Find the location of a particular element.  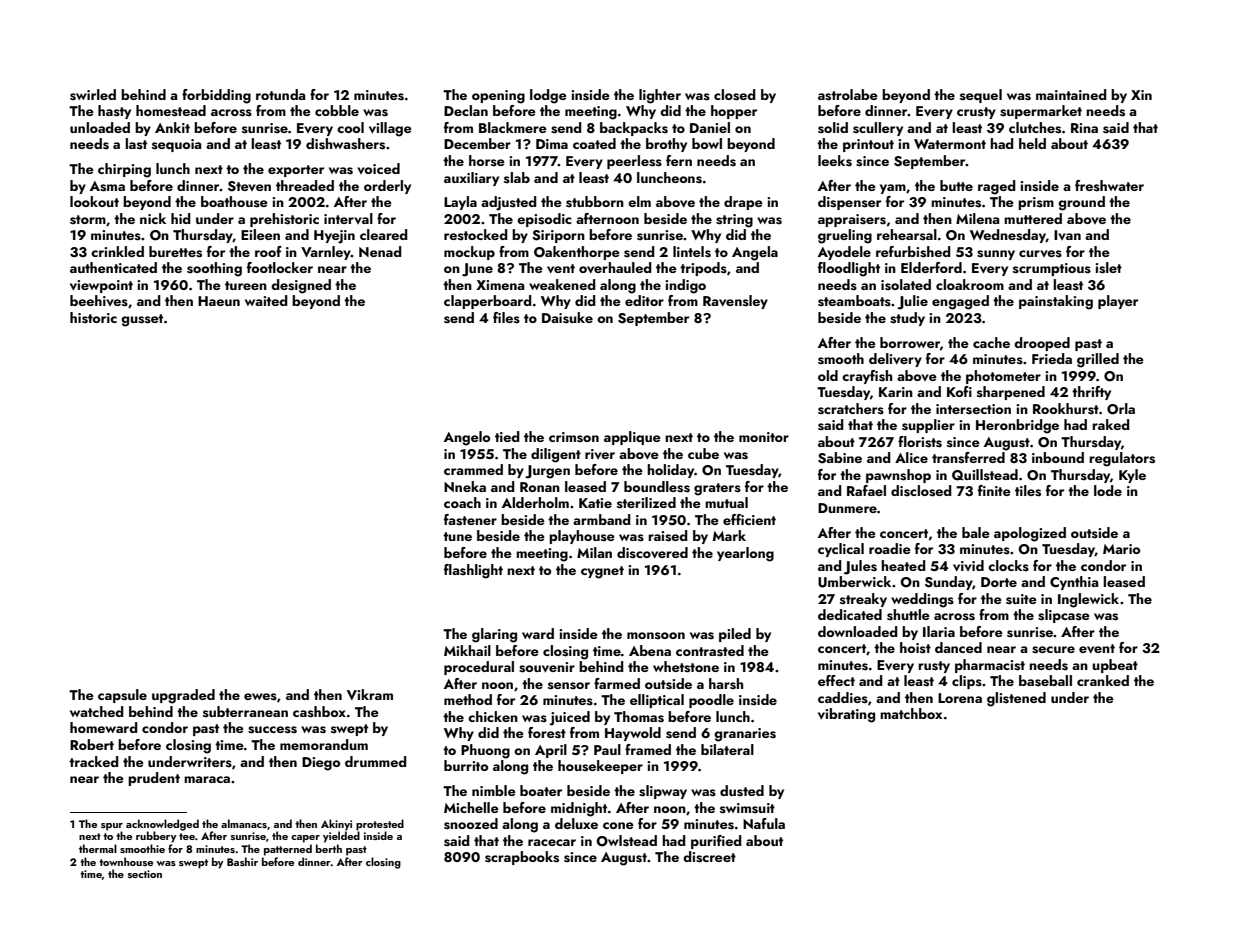

Umberwick is located at coordinates (854, 582).
